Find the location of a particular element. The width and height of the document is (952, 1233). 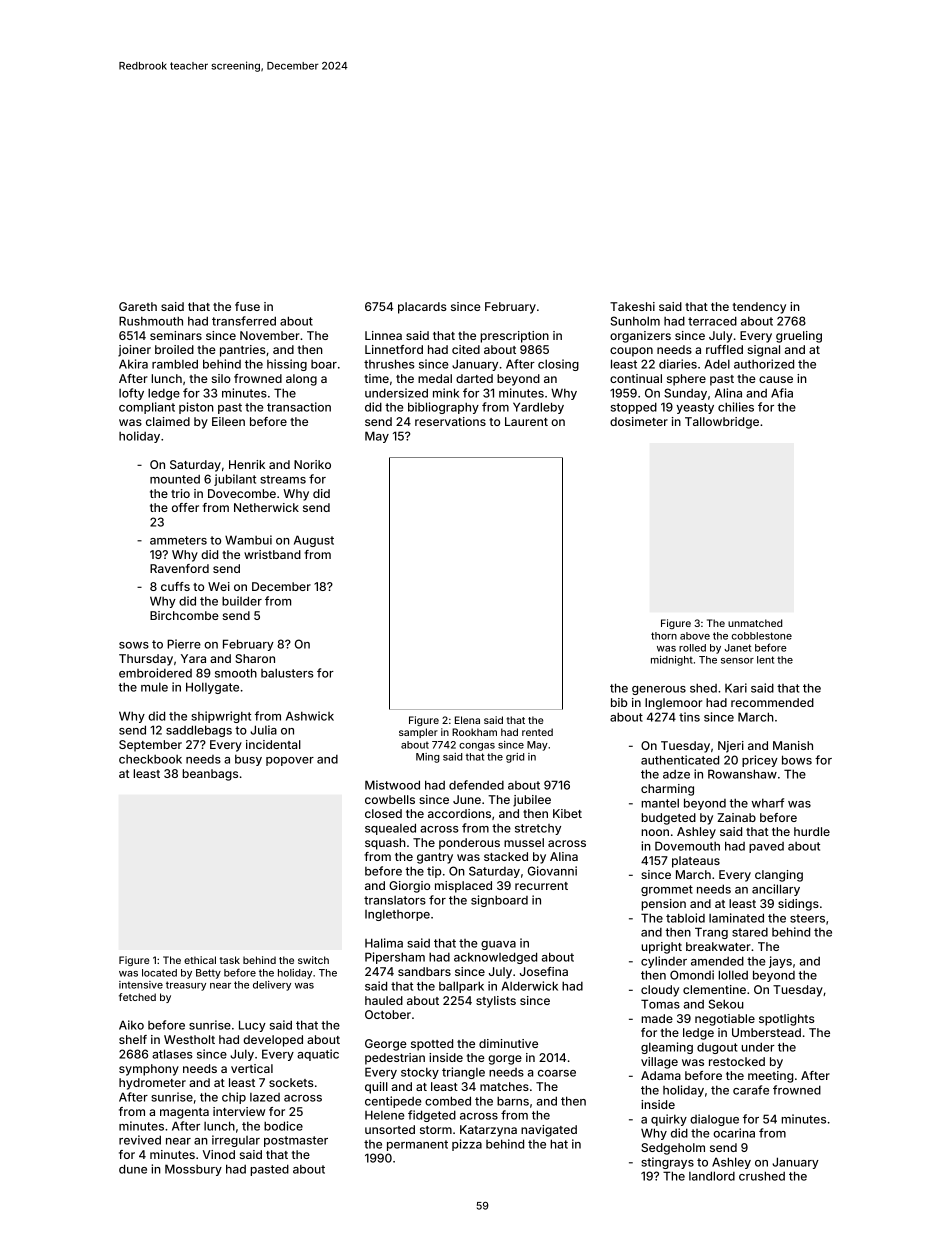

placards is located at coordinates (422, 308).
